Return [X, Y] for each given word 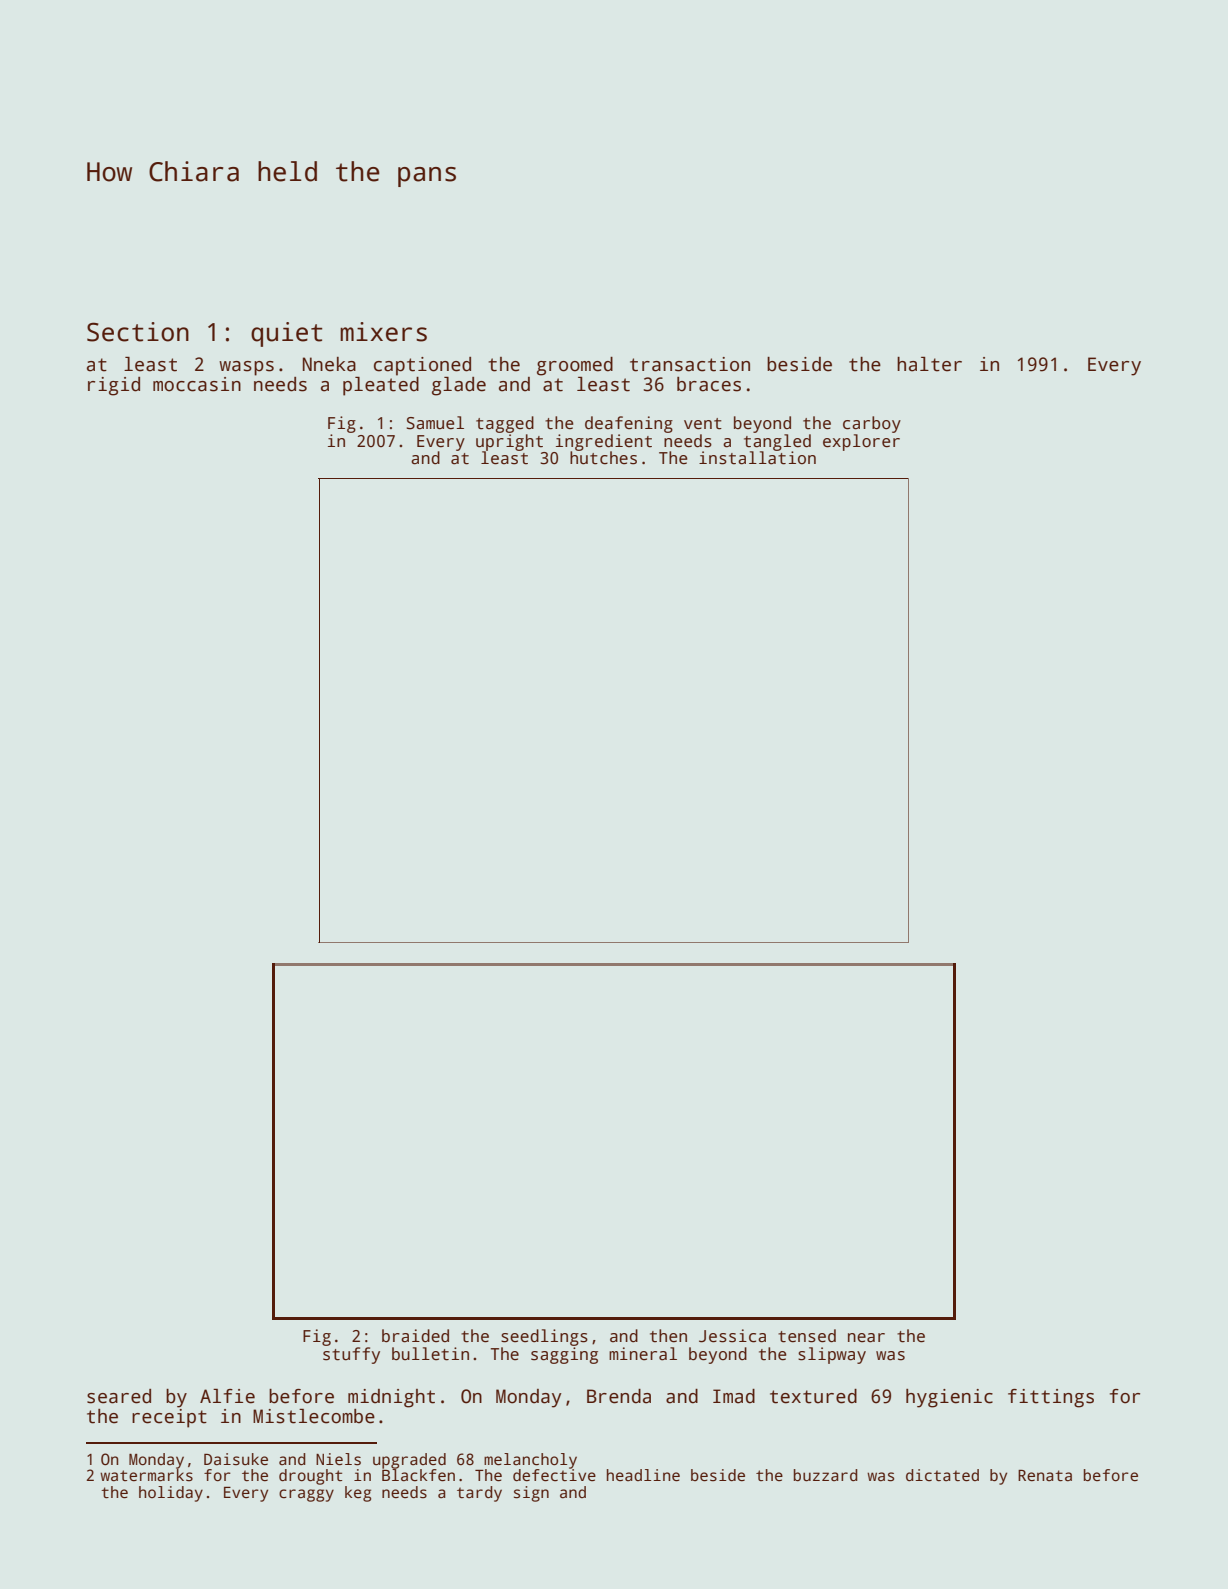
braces [709, 384]
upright [509, 442]
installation [757, 458]
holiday [171, 1494]
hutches [603, 458]
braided [415, 1336]
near [866, 1338]
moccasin [197, 384]
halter [929, 364]
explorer [861, 442]
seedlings [544, 1337]
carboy [872, 424]
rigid [114, 386]
